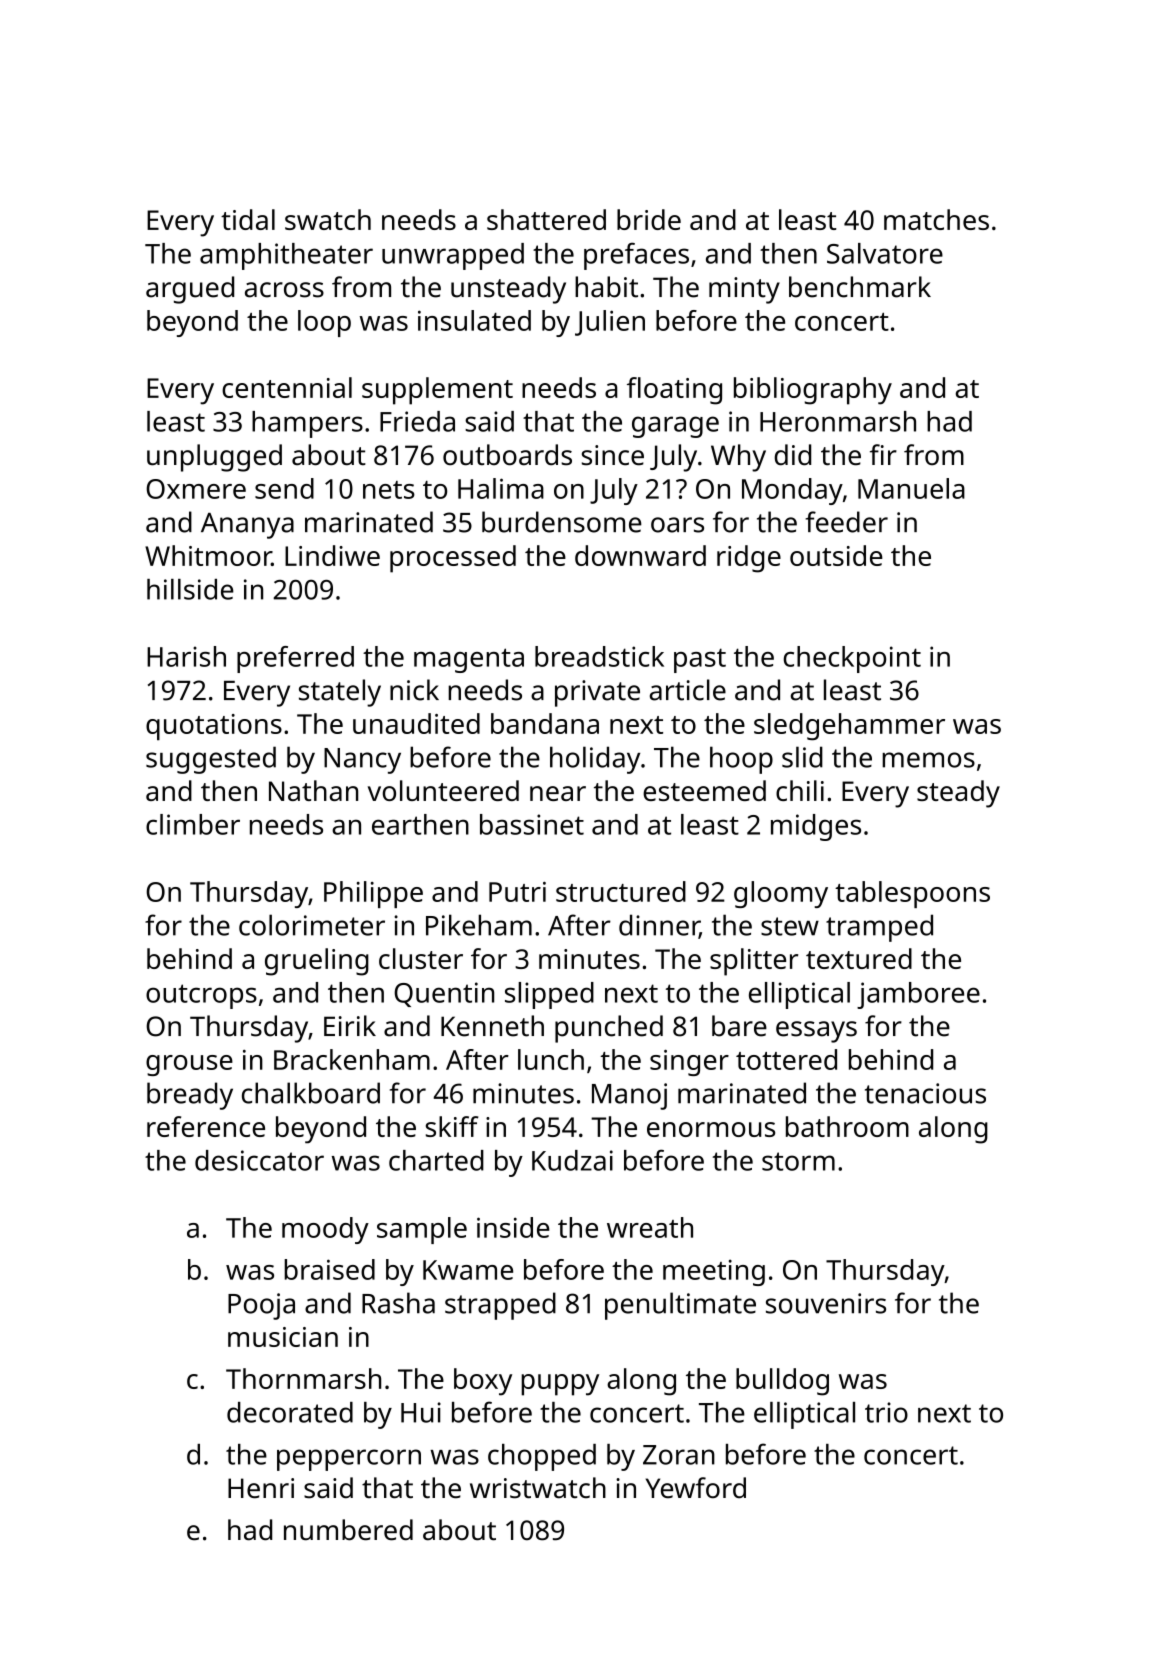  Describe the element at coordinates (468, 1270) in the image. I see `Kwame` at that location.
